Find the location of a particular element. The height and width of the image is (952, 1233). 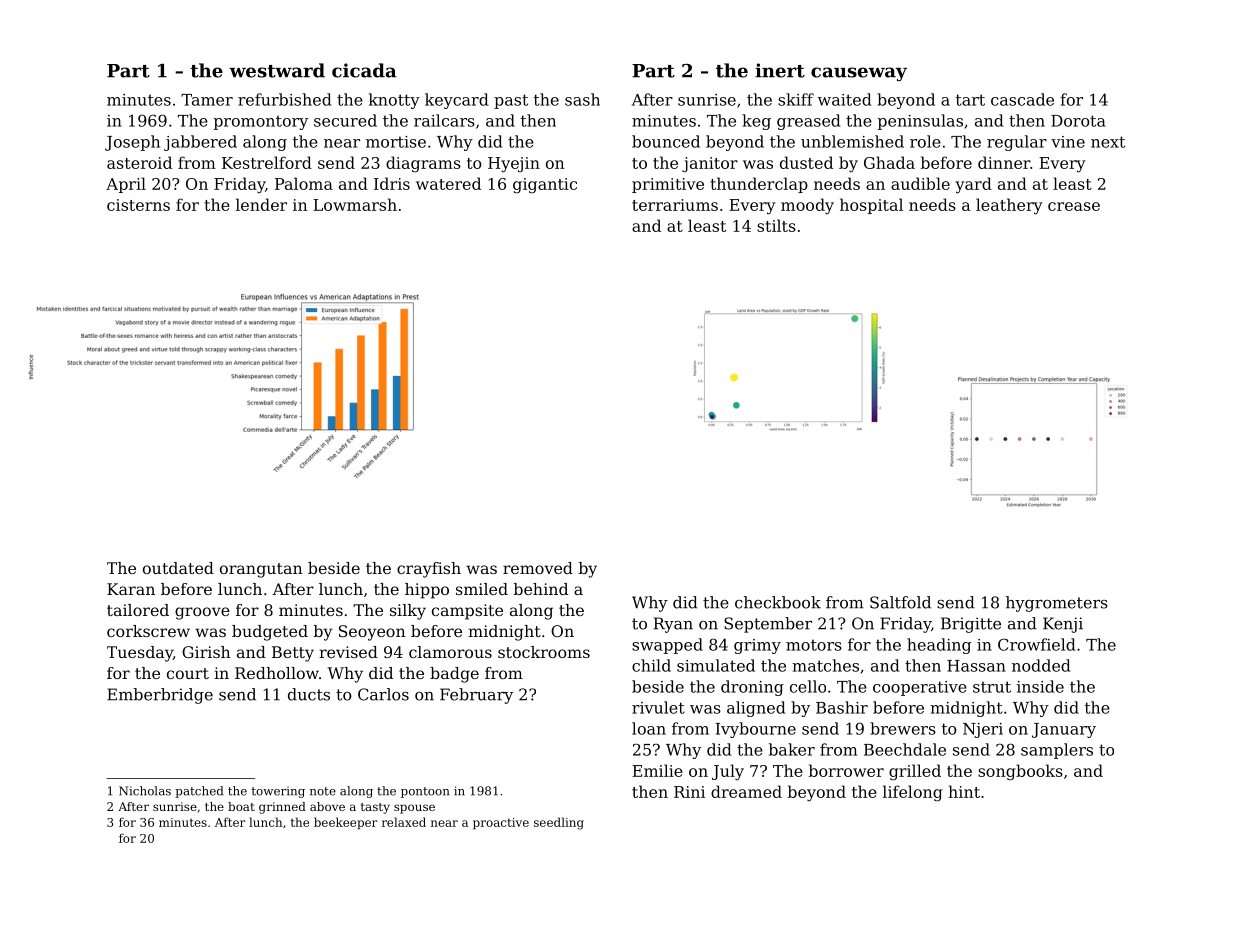

budgeted is located at coordinates (270, 633).
